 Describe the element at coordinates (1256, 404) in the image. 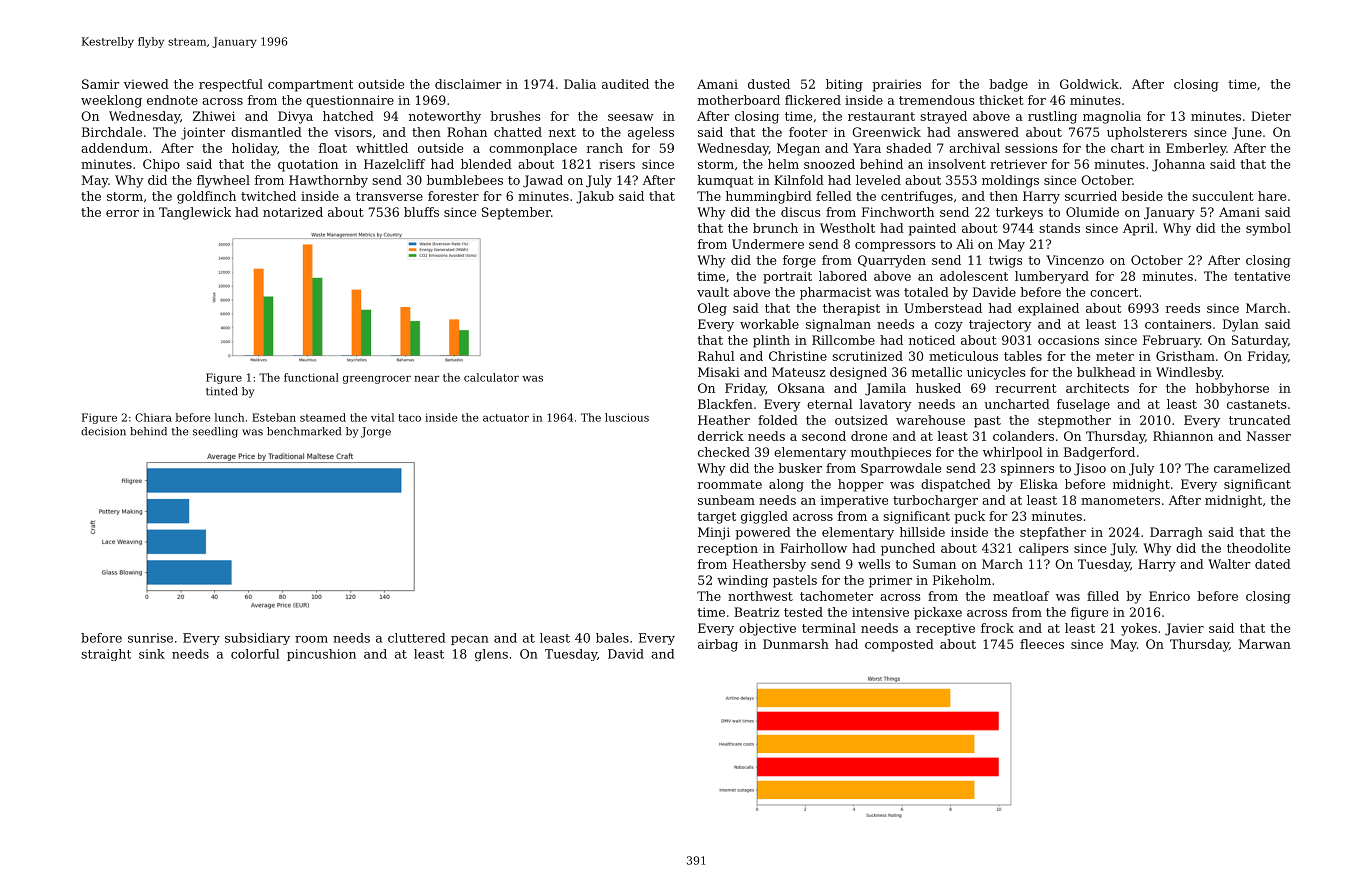

I see `castanets` at that location.
